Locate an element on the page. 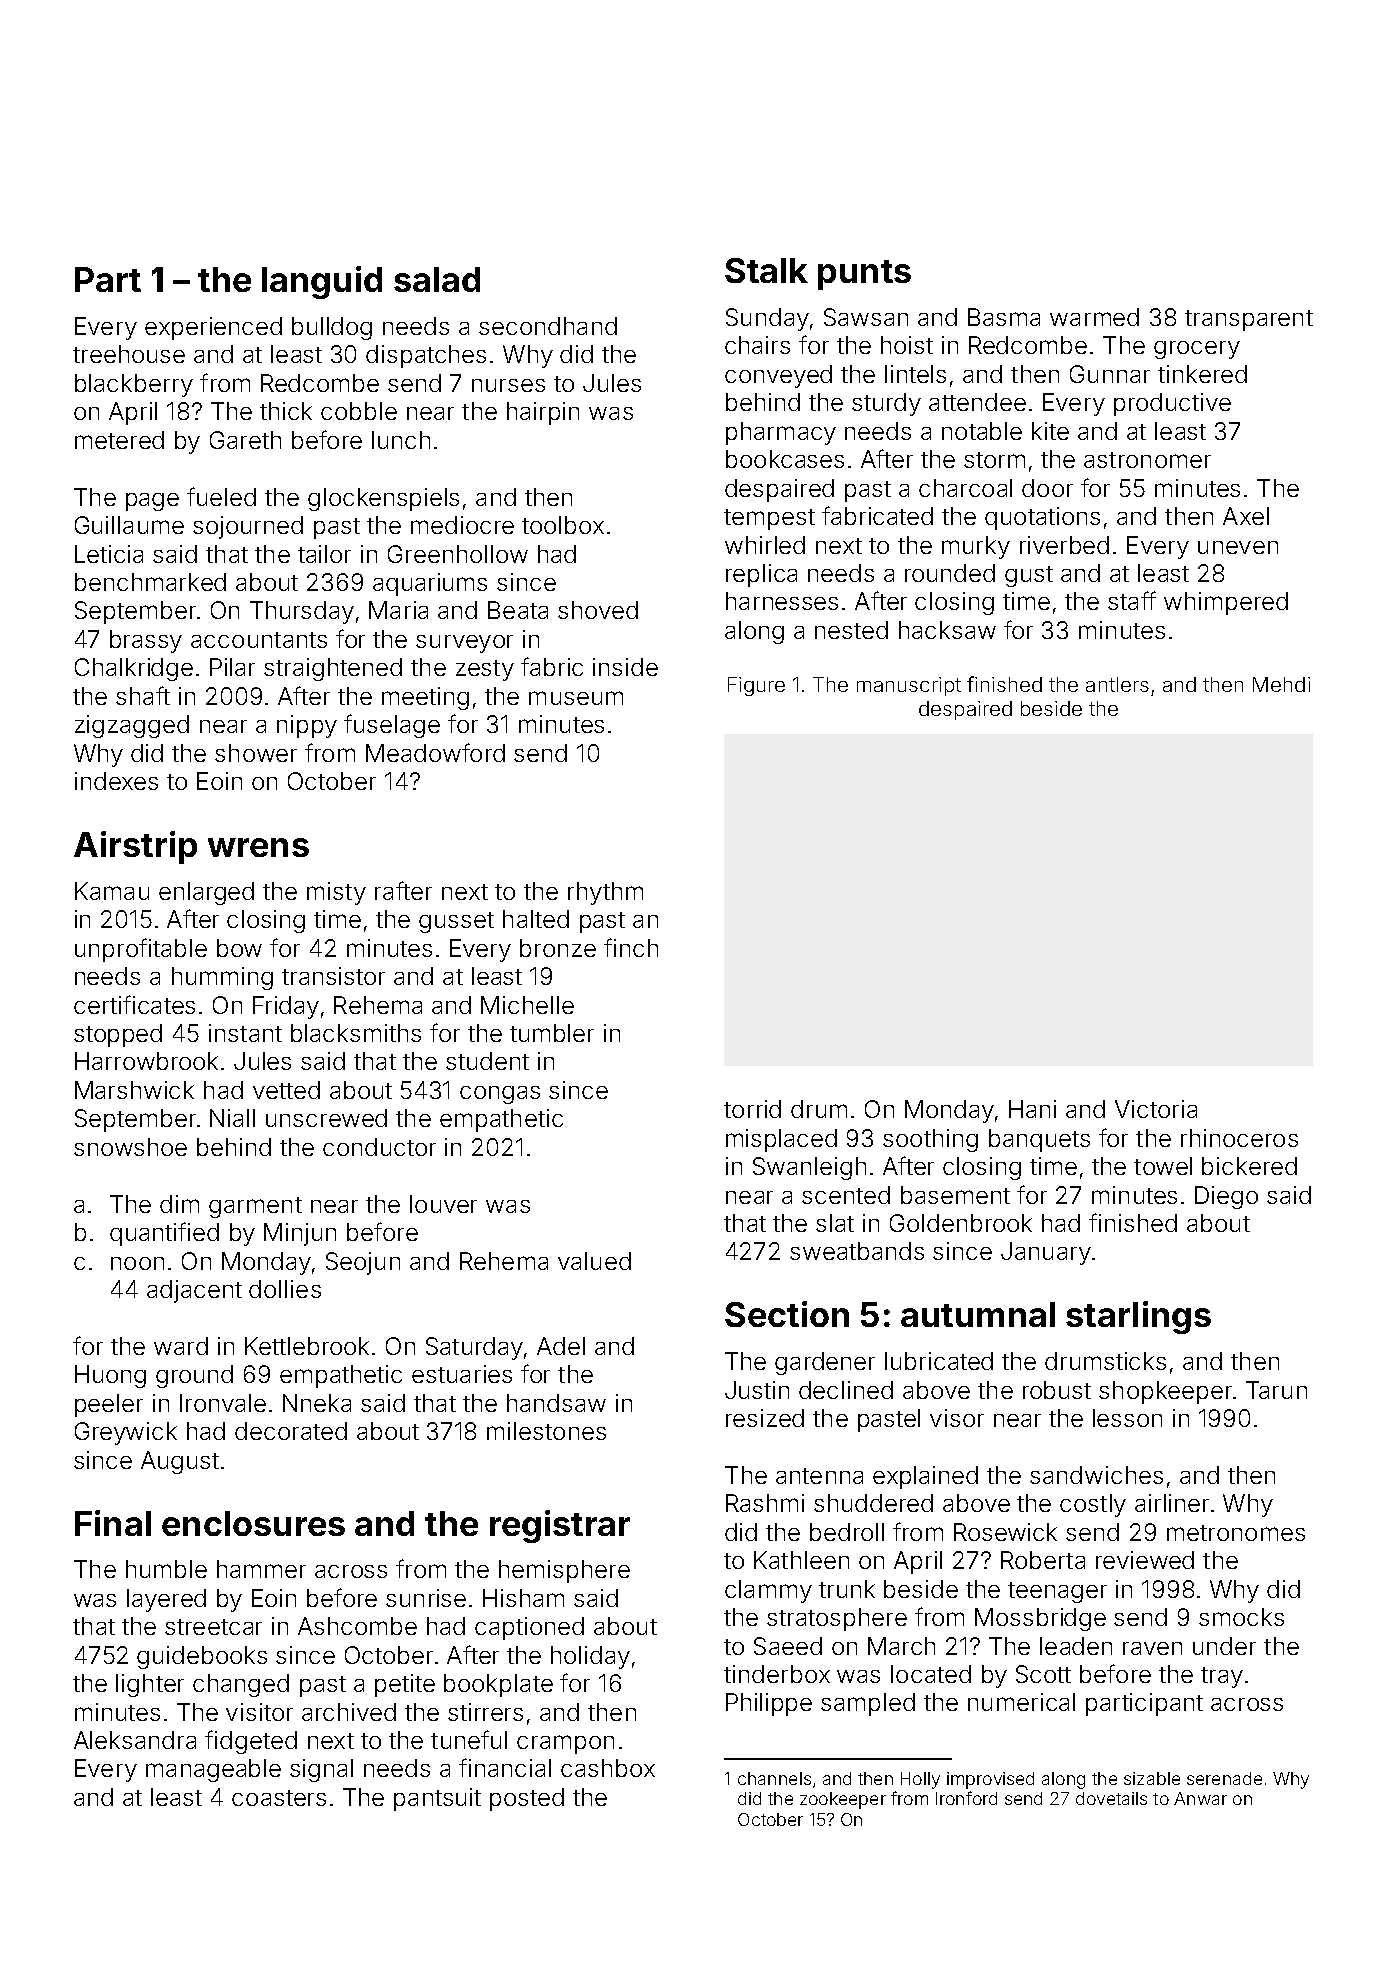 The width and height of the page is (1386, 1969). registrar is located at coordinates (560, 1526).
